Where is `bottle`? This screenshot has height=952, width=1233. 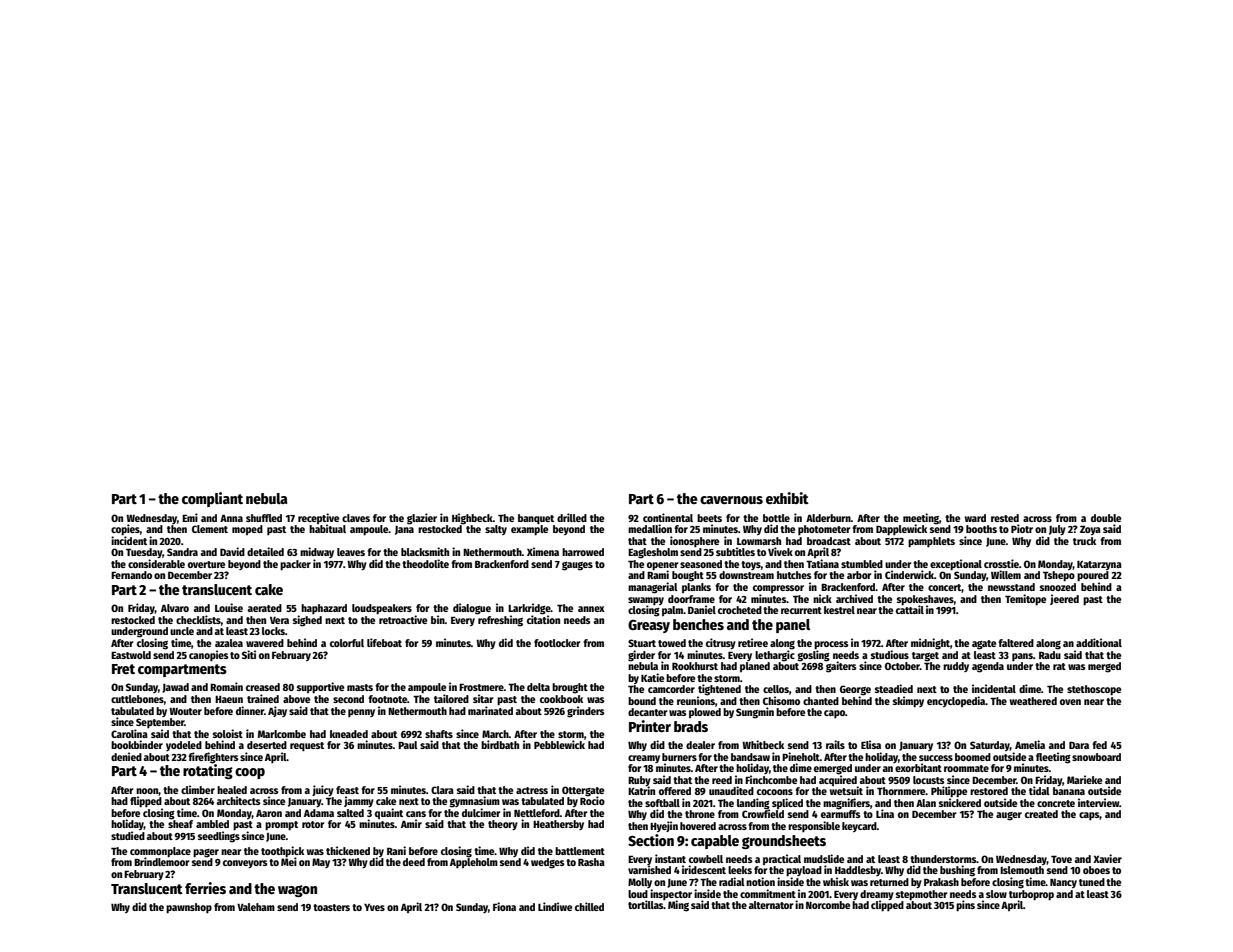 bottle is located at coordinates (776, 518).
